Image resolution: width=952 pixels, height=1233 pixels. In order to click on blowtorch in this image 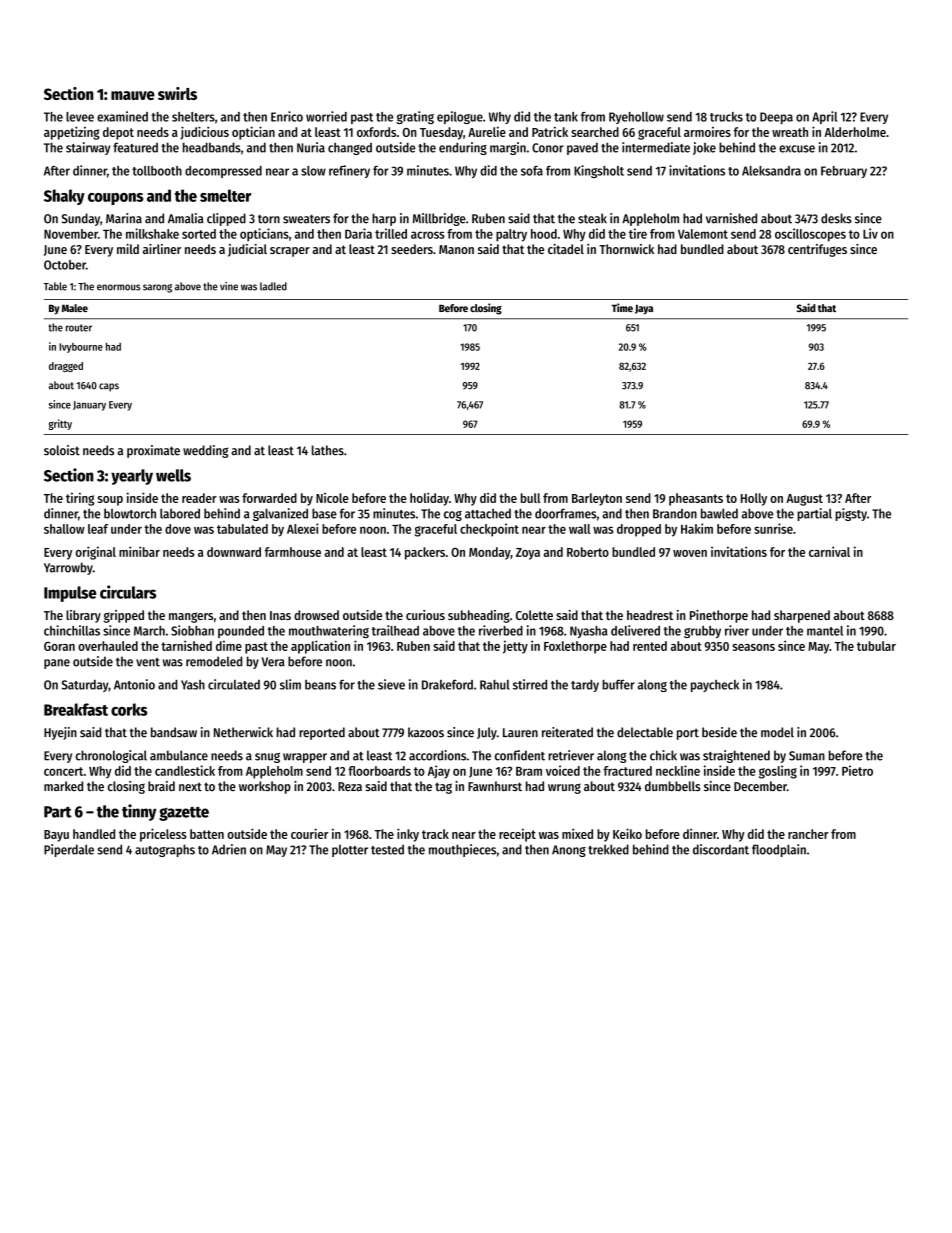, I will do `click(130, 513)`.
